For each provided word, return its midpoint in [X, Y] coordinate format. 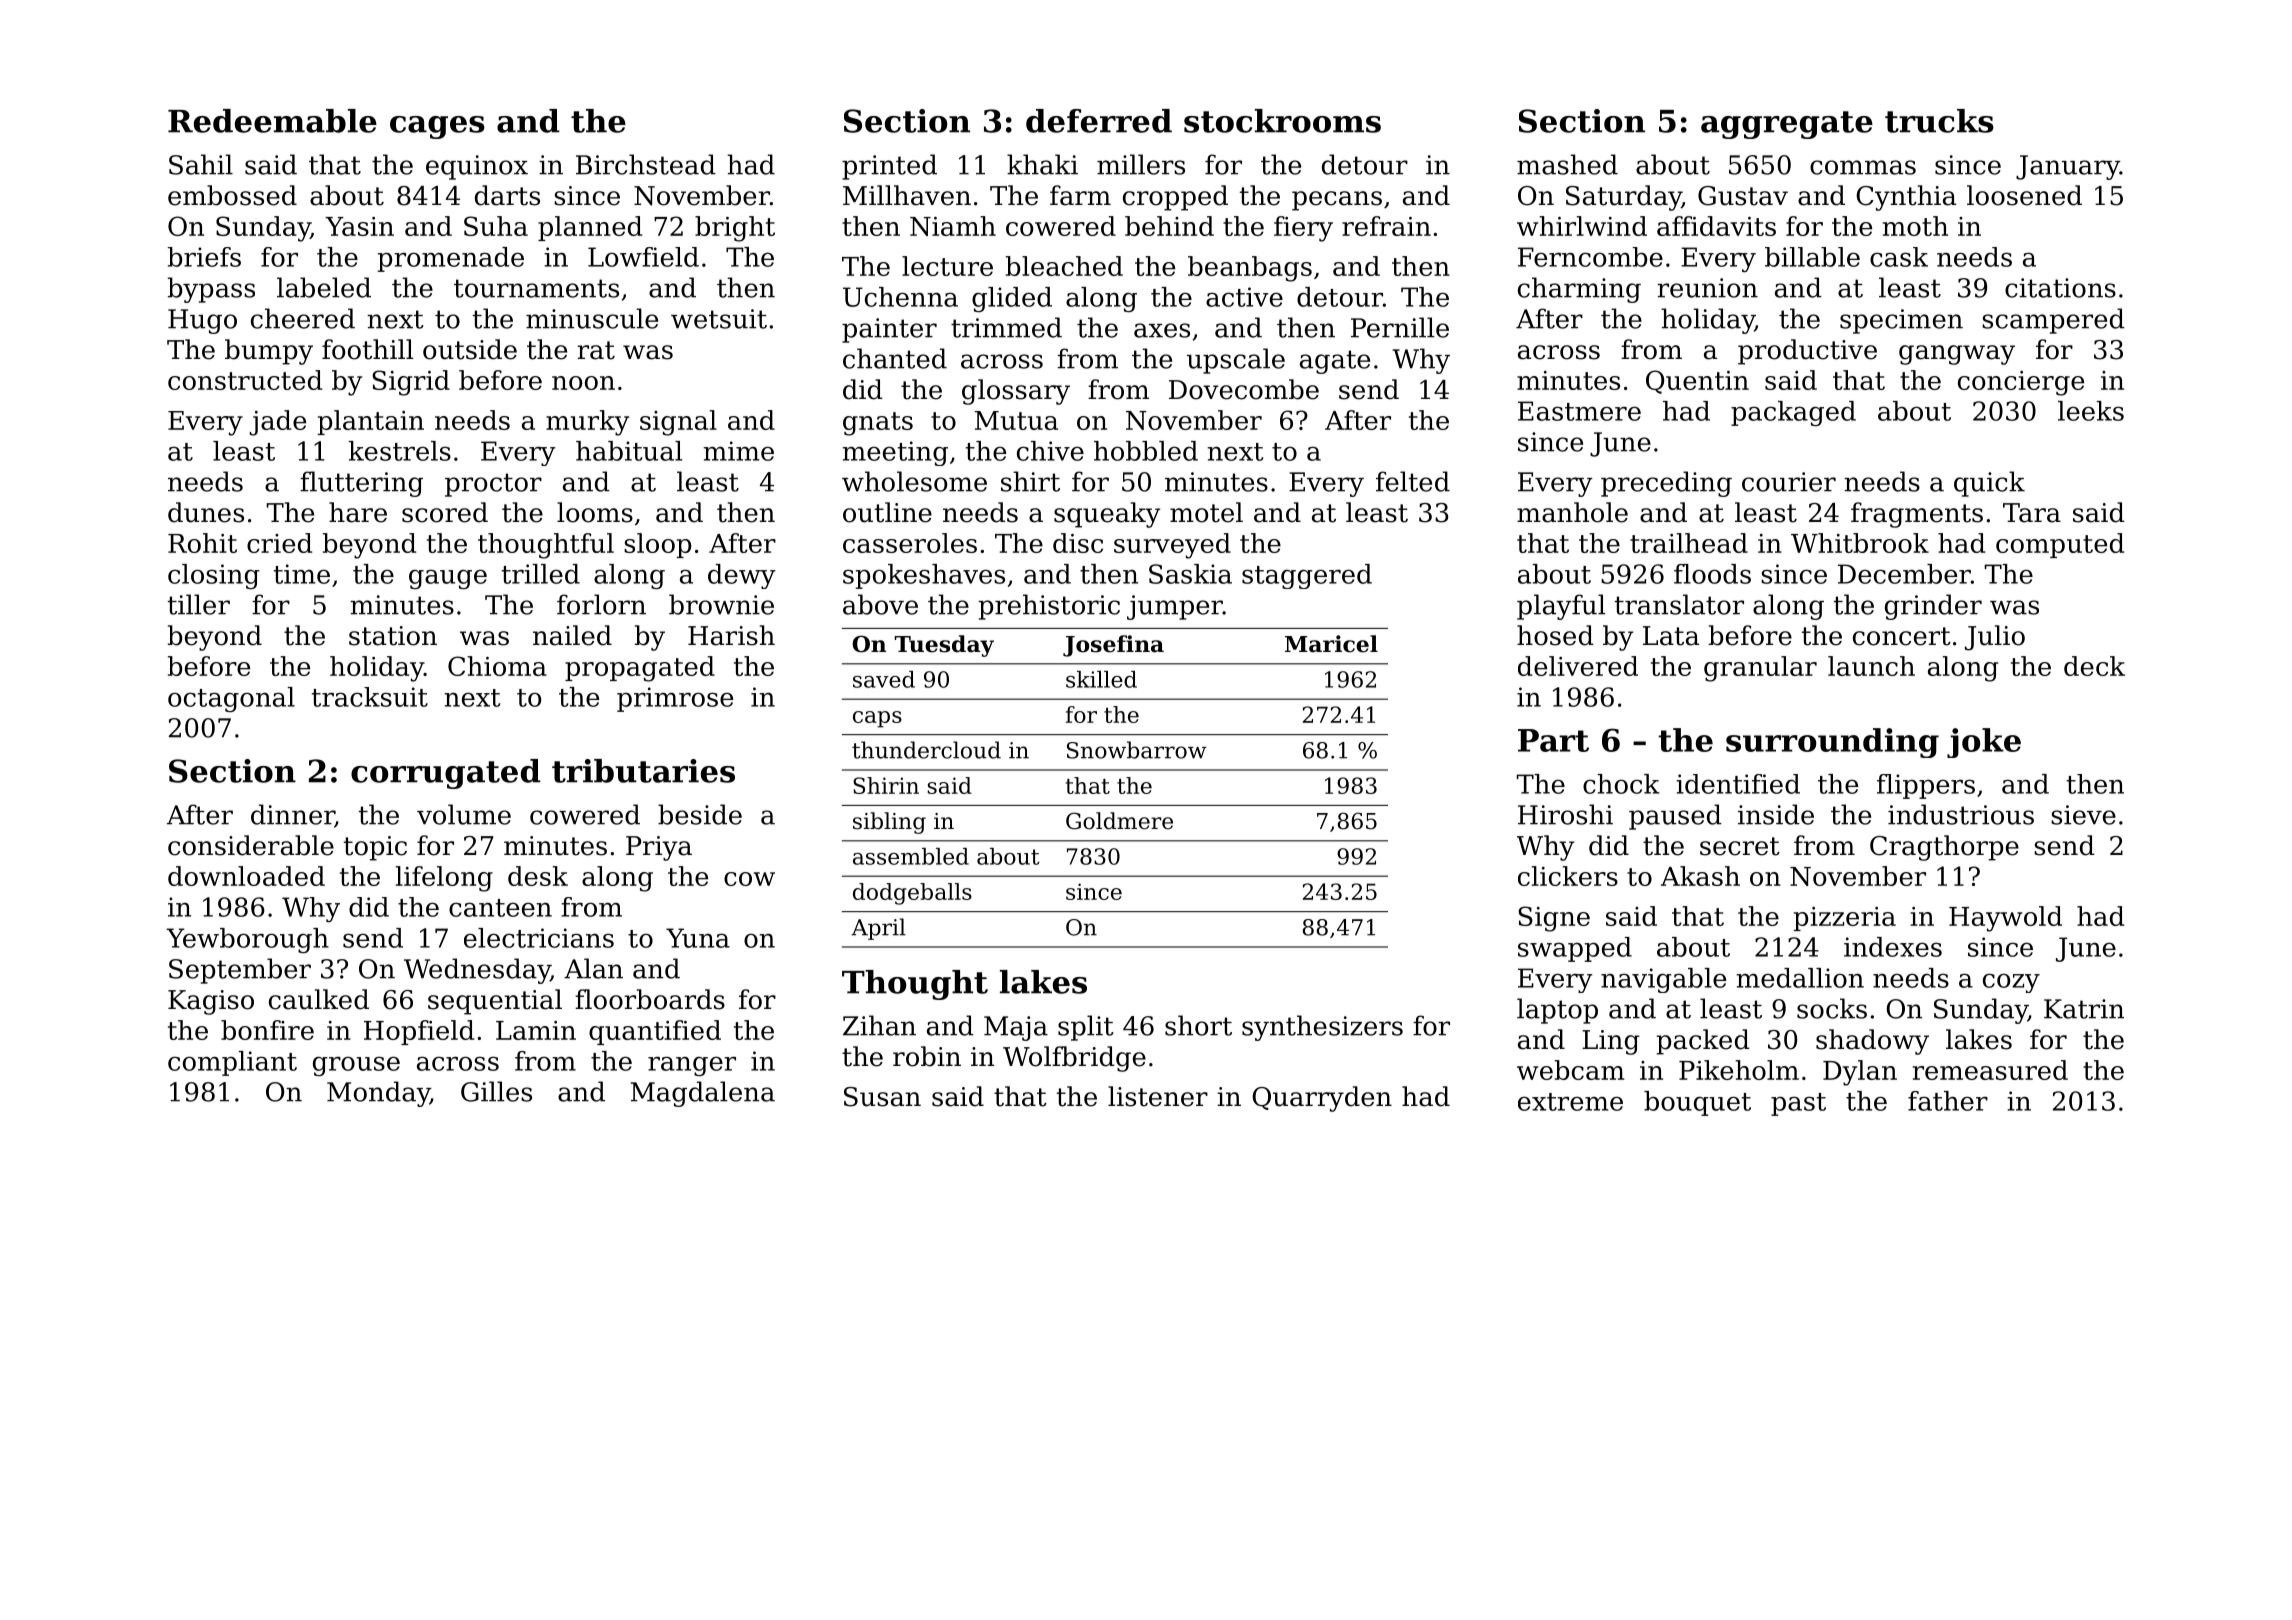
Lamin [536, 1030]
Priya [659, 848]
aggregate [1787, 125]
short [1198, 1025]
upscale [1236, 361]
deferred [1099, 121]
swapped [1575, 949]
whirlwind [1582, 226]
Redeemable [272, 121]
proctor [493, 485]
